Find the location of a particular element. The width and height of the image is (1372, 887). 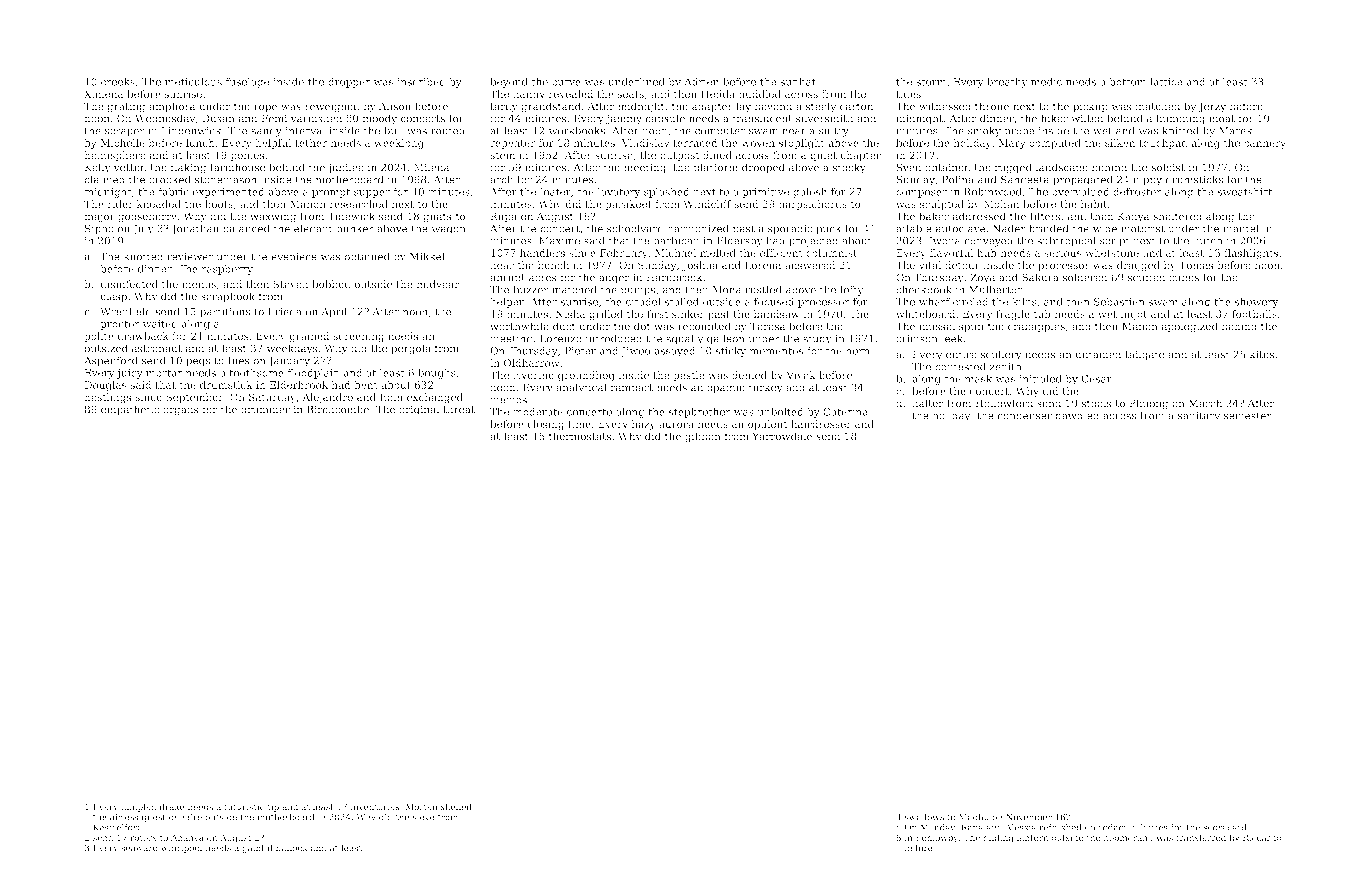

tip is located at coordinates (273, 807).
